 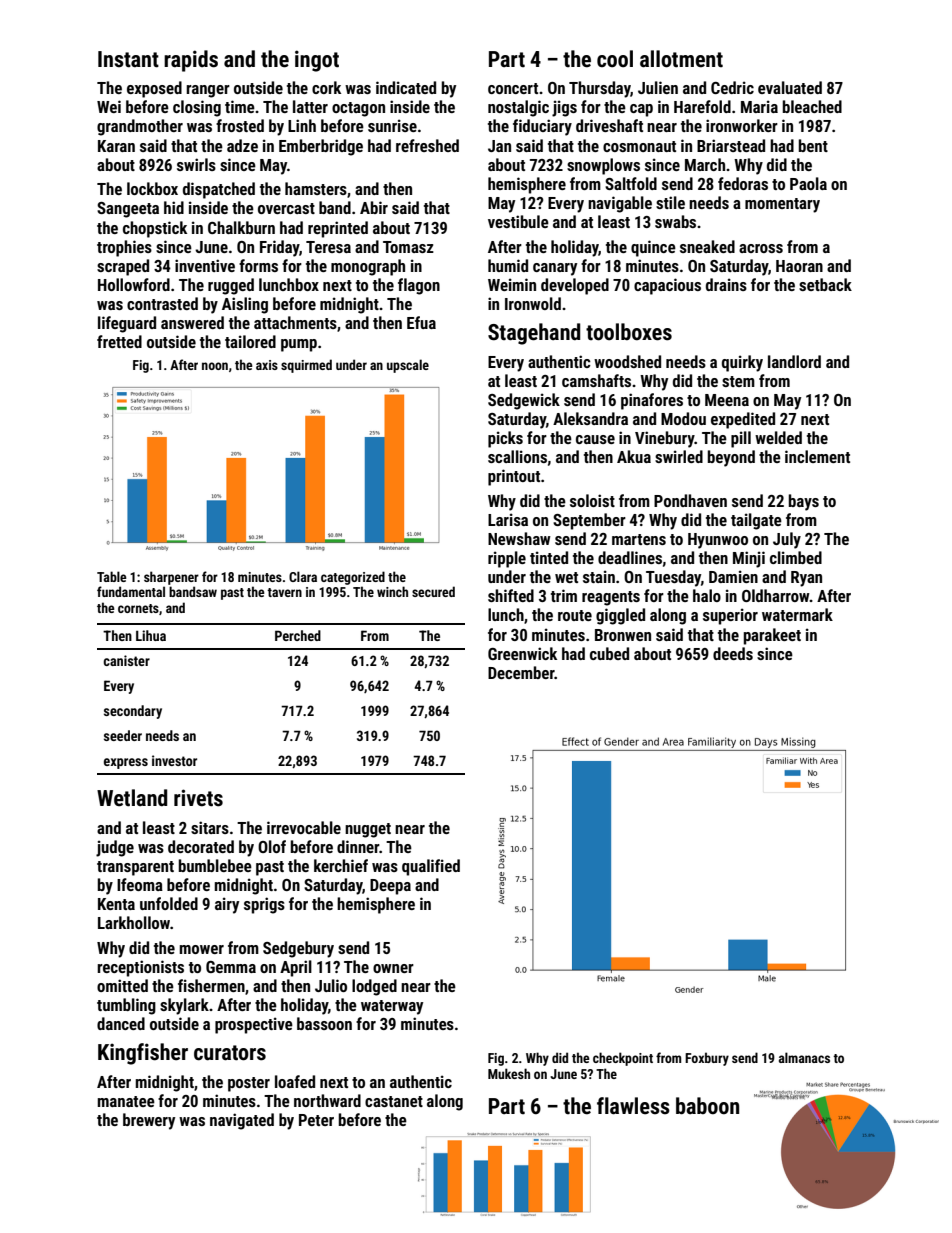 What do you see at coordinates (509, 1073) in the screenshot?
I see `Mukesh` at bounding box center [509, 1073].
